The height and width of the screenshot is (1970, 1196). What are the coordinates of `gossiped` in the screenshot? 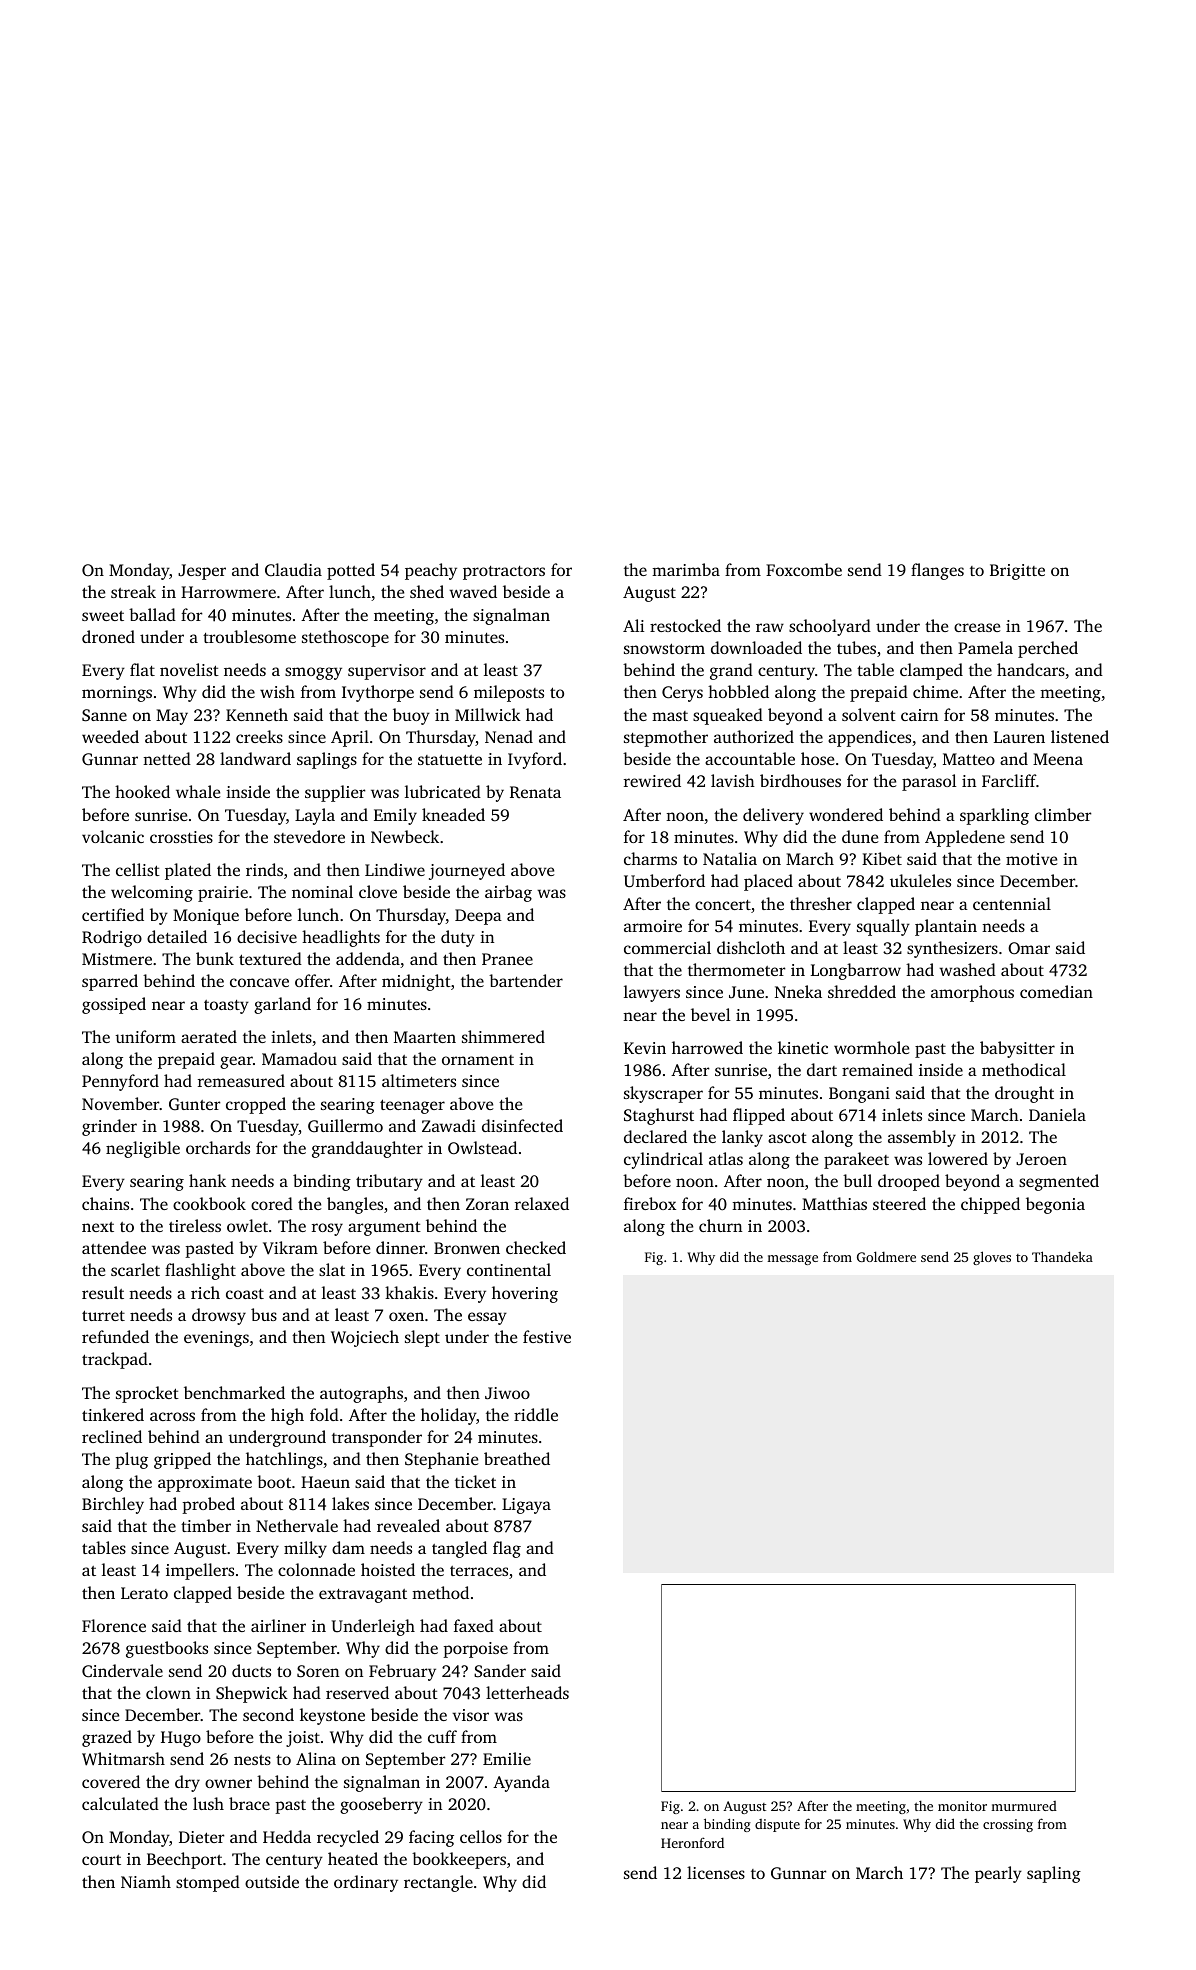 It's located at (114, 1005).
